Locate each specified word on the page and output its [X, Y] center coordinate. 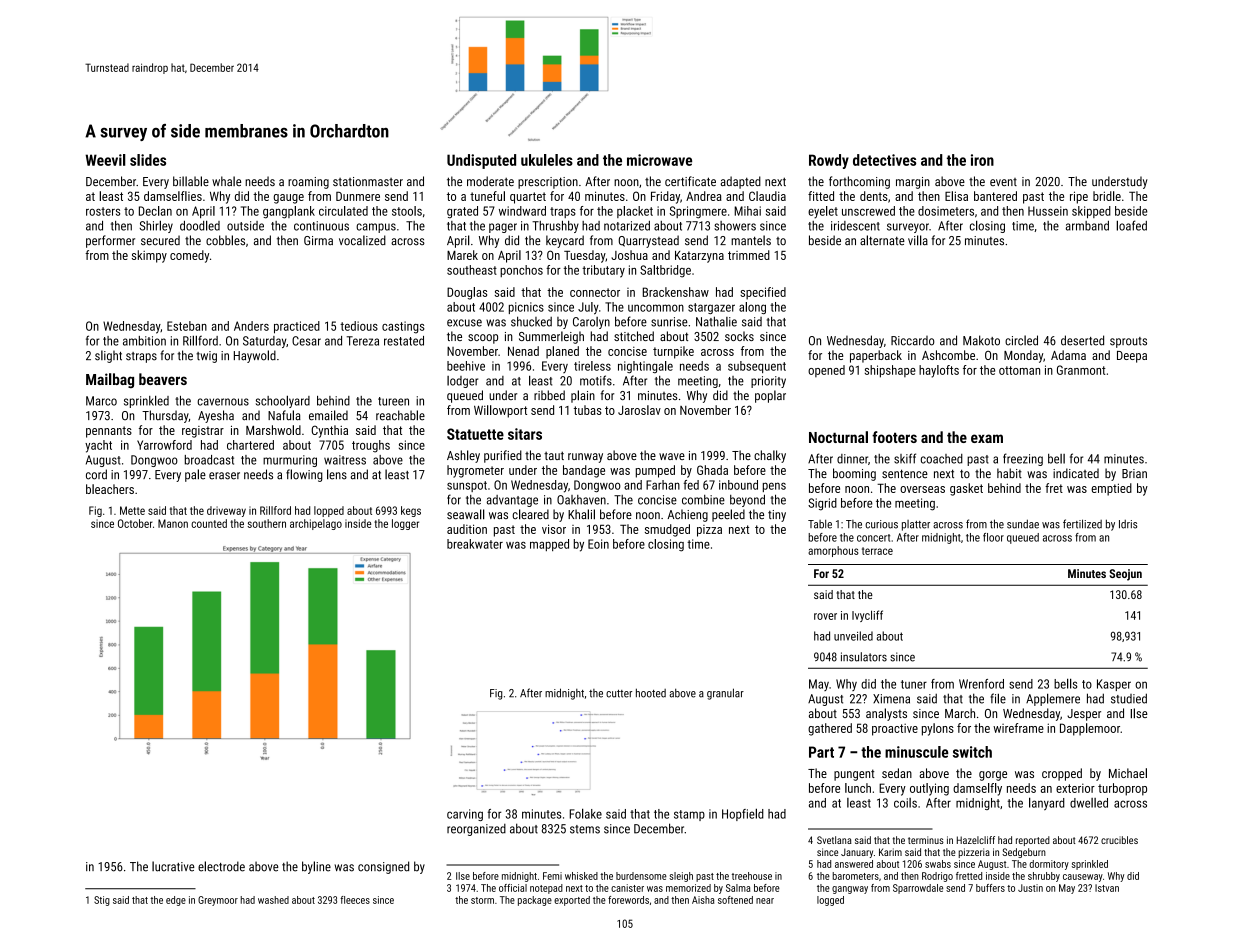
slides [148, 160]
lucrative [173, 866]
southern [266, 523]
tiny [777, 516]
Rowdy [829, 161]
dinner [852, 459]
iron [982, 160]
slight [108, 356]
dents [874, 196]
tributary [603, 271]
